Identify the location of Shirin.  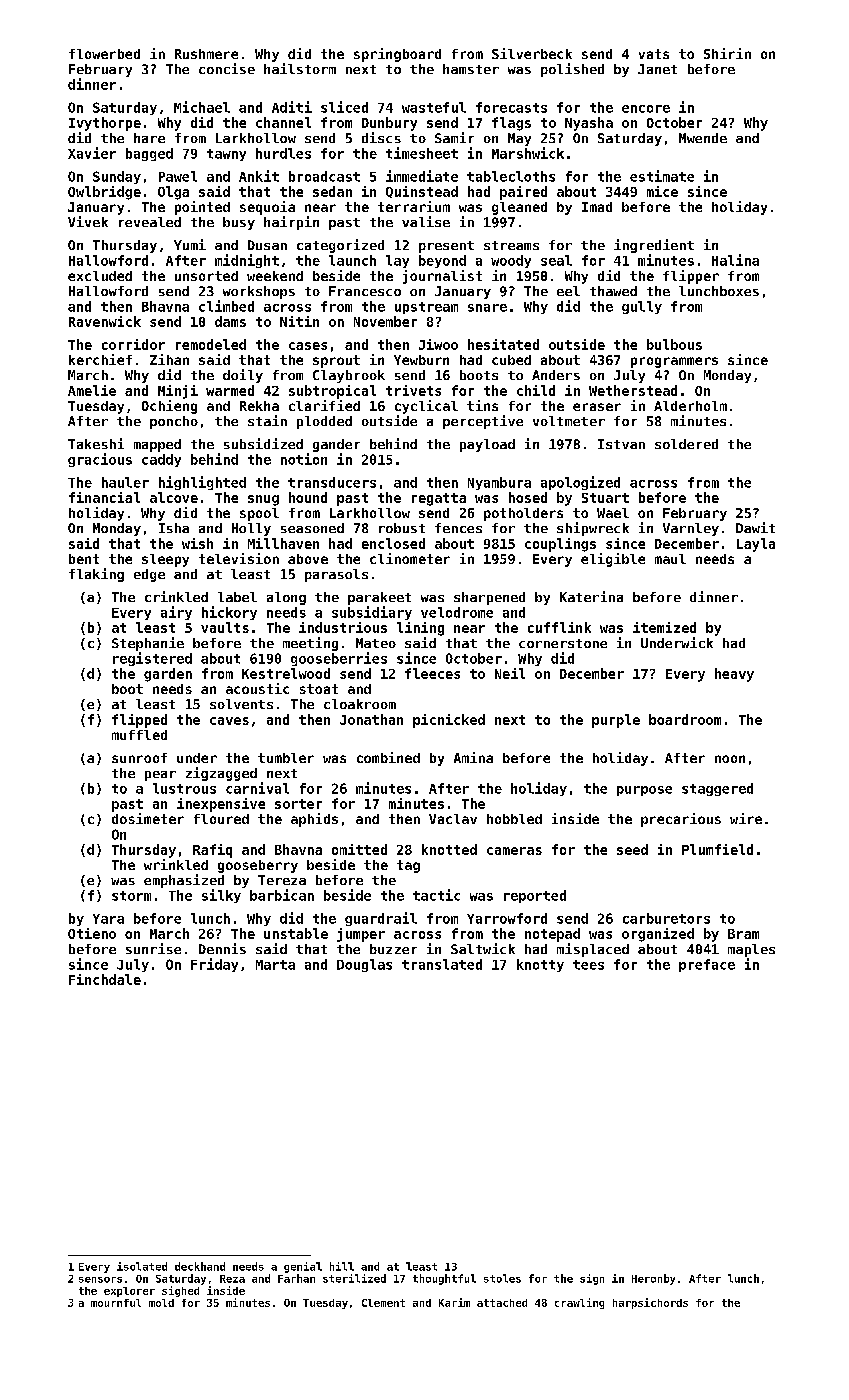
(727, 53).
